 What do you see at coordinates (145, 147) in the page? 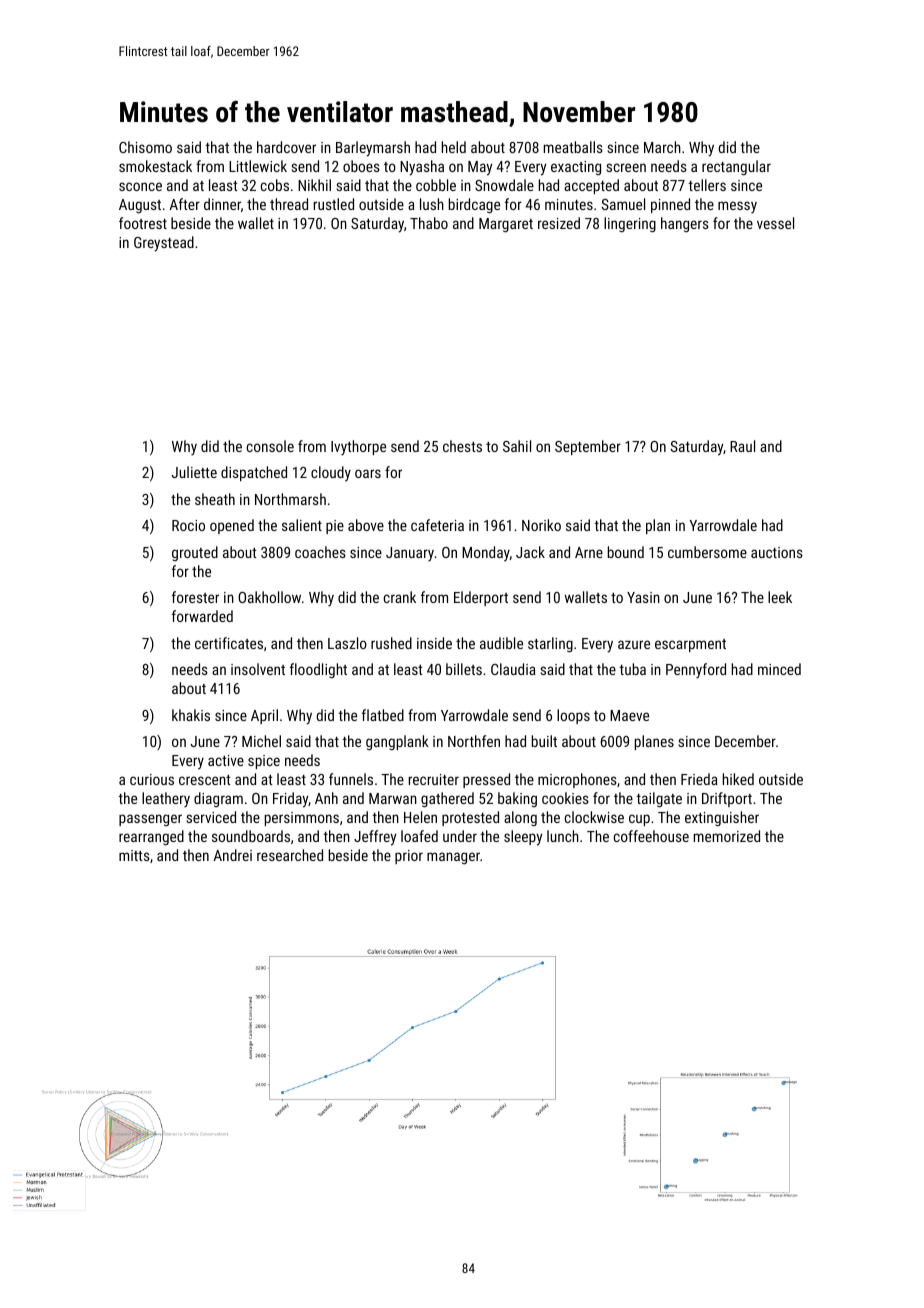
I see `Chisomo` at bounding box center [145, 147].
